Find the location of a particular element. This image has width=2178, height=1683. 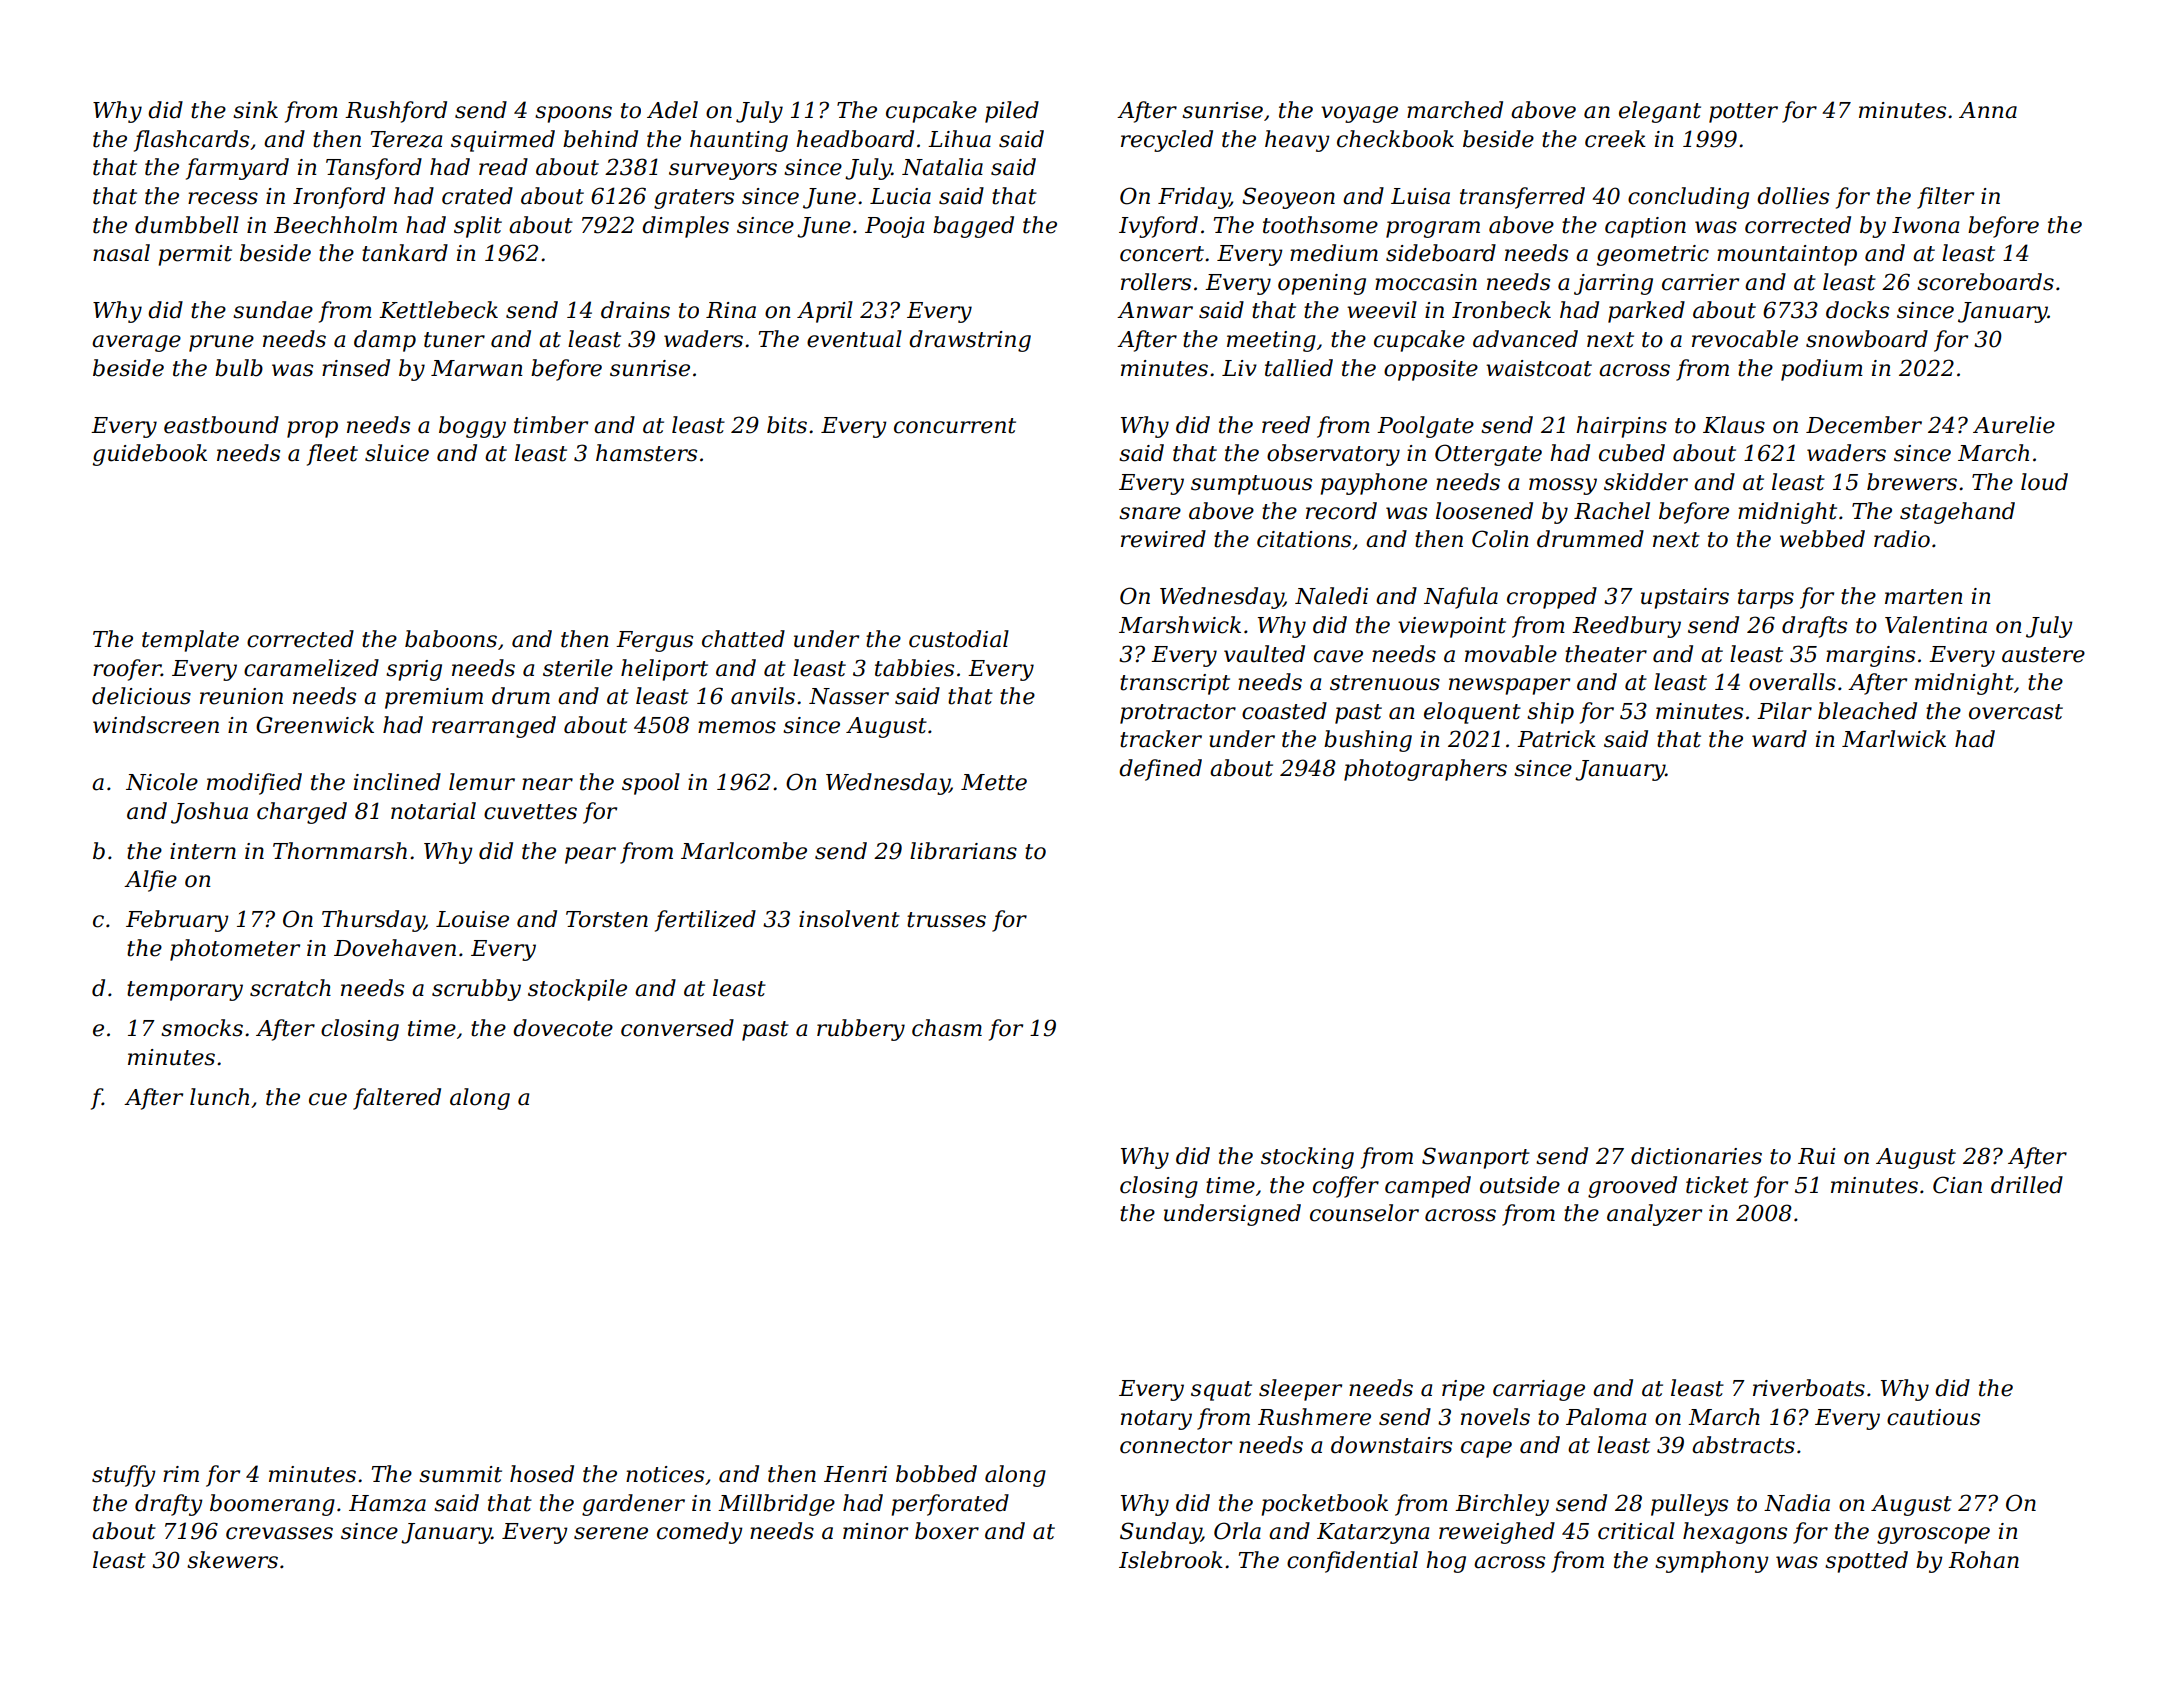

marten is located at coordinates (1924, 597).
